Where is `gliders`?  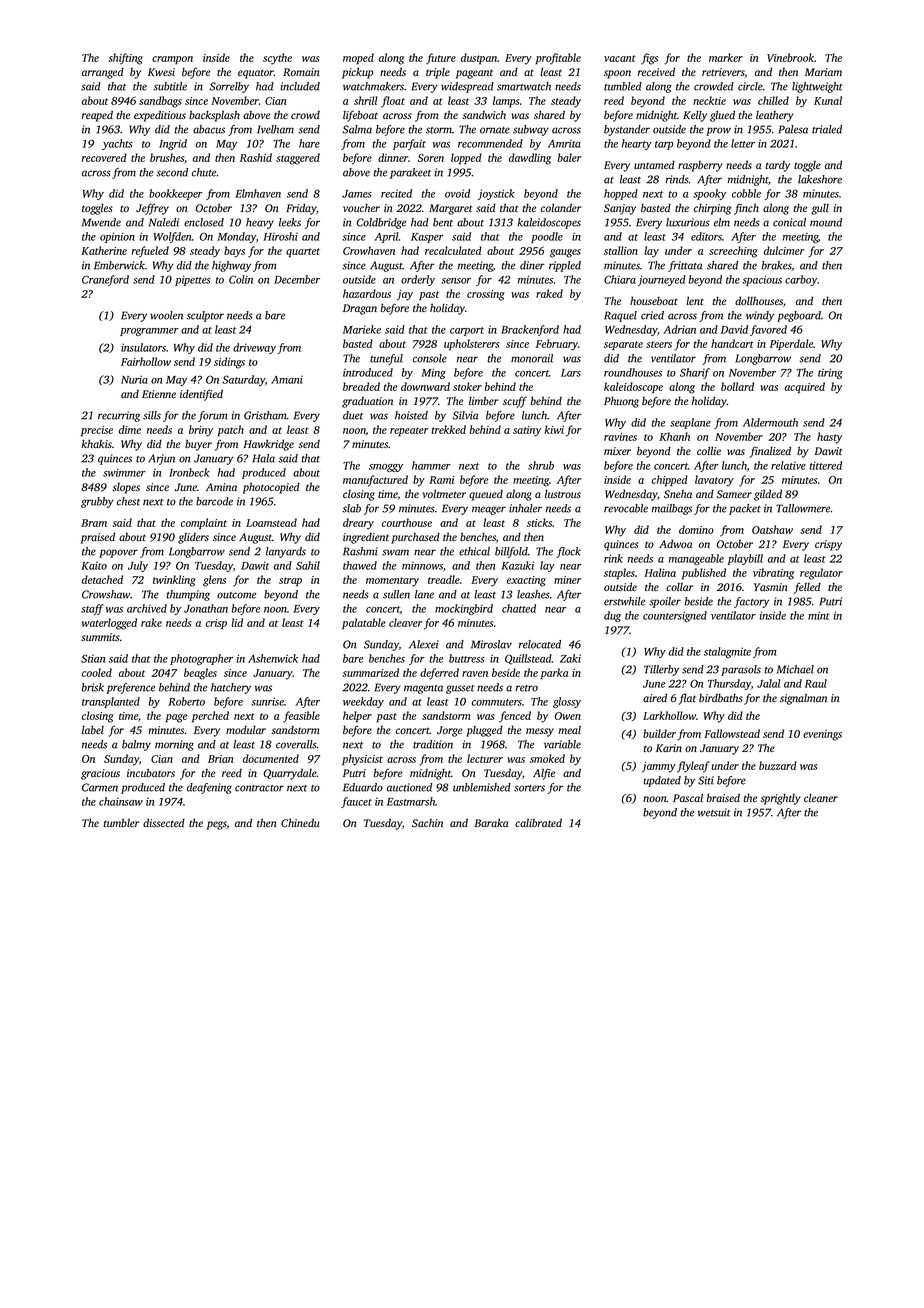
gliders is located at coordinates (193, 538).
